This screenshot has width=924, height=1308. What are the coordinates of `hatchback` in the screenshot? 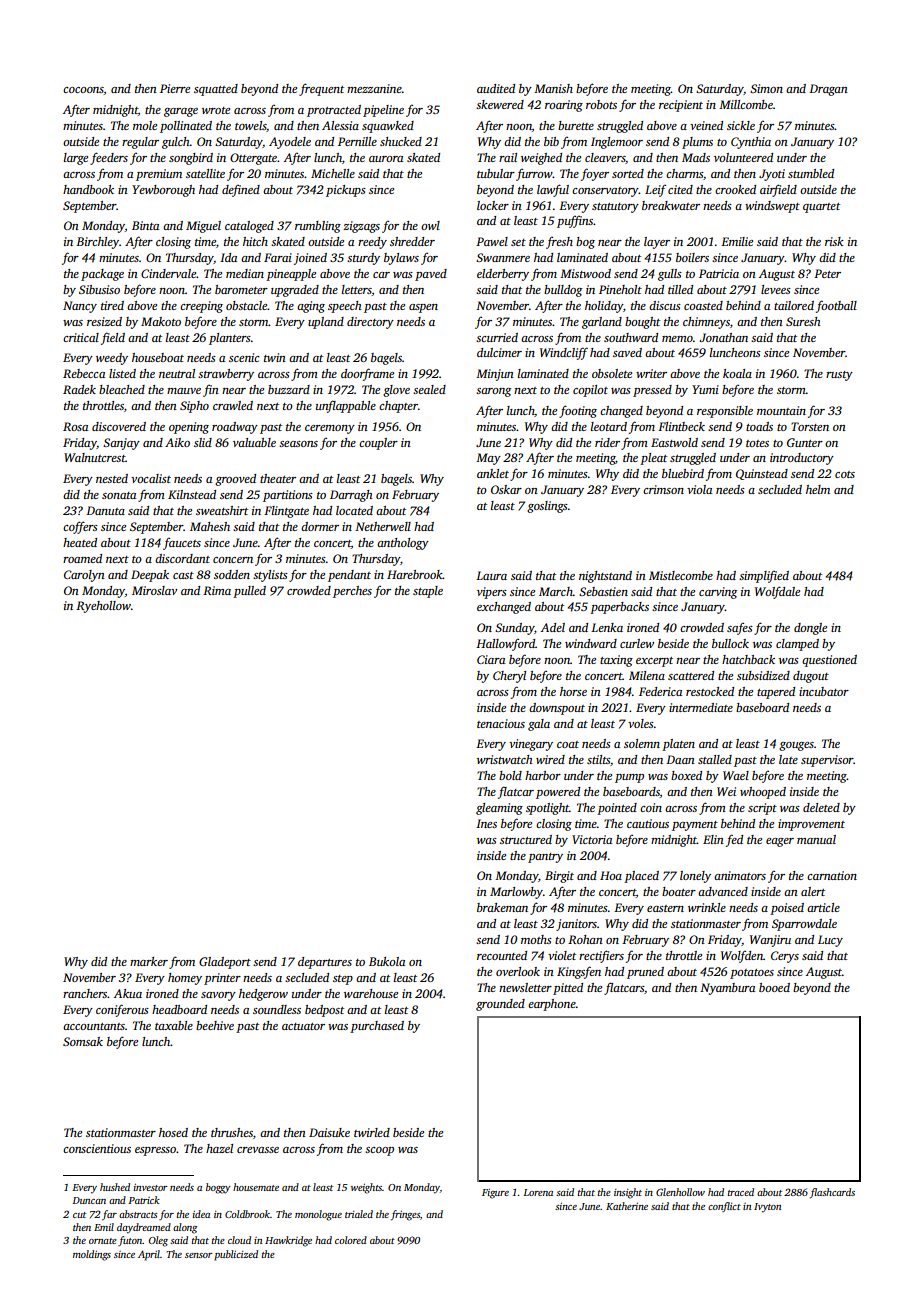 It's located at (748, 659).
